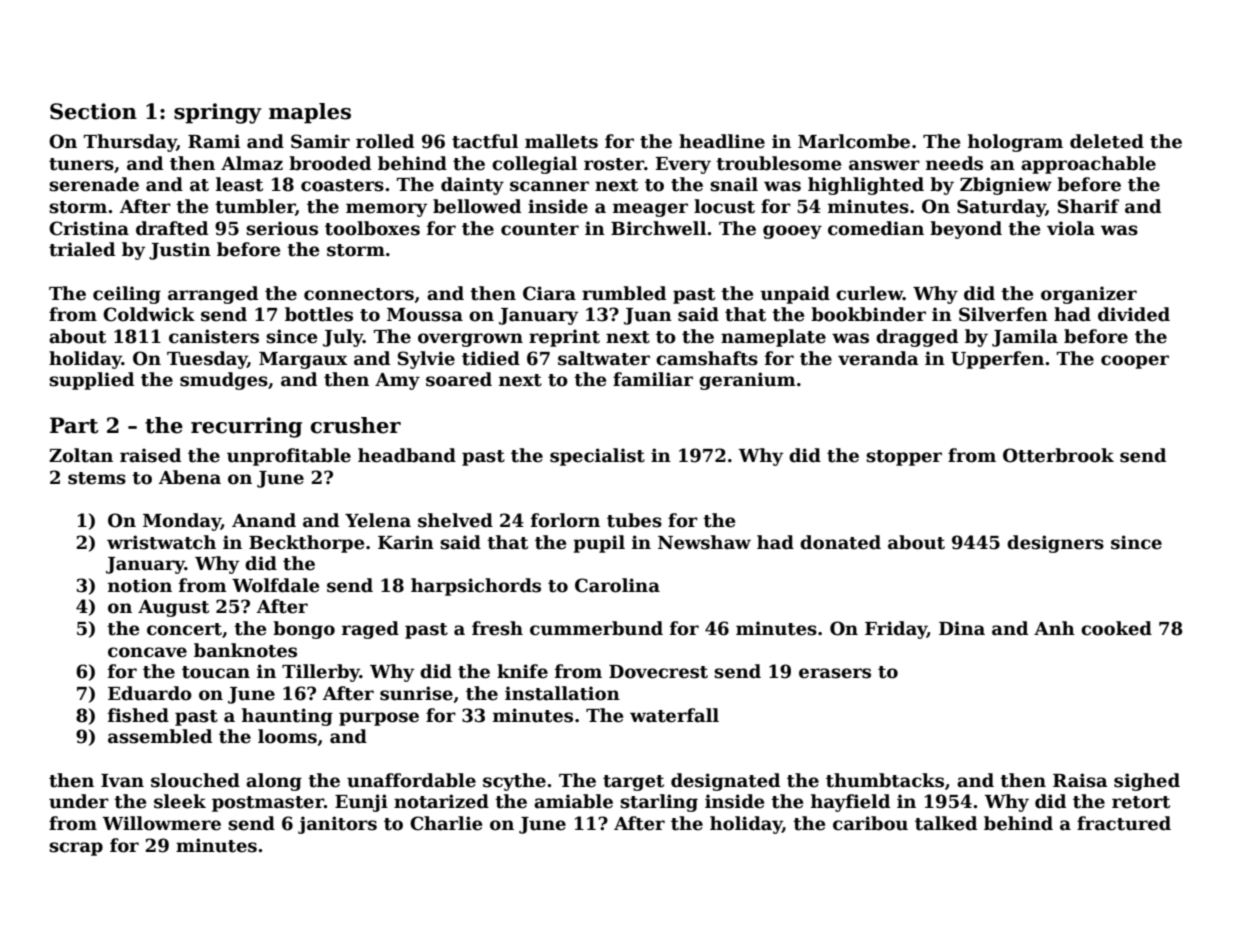 This page has height=952, width=1233. Describe the element at coordinates (561, 141) in the page. I see `mallets` at that location.
